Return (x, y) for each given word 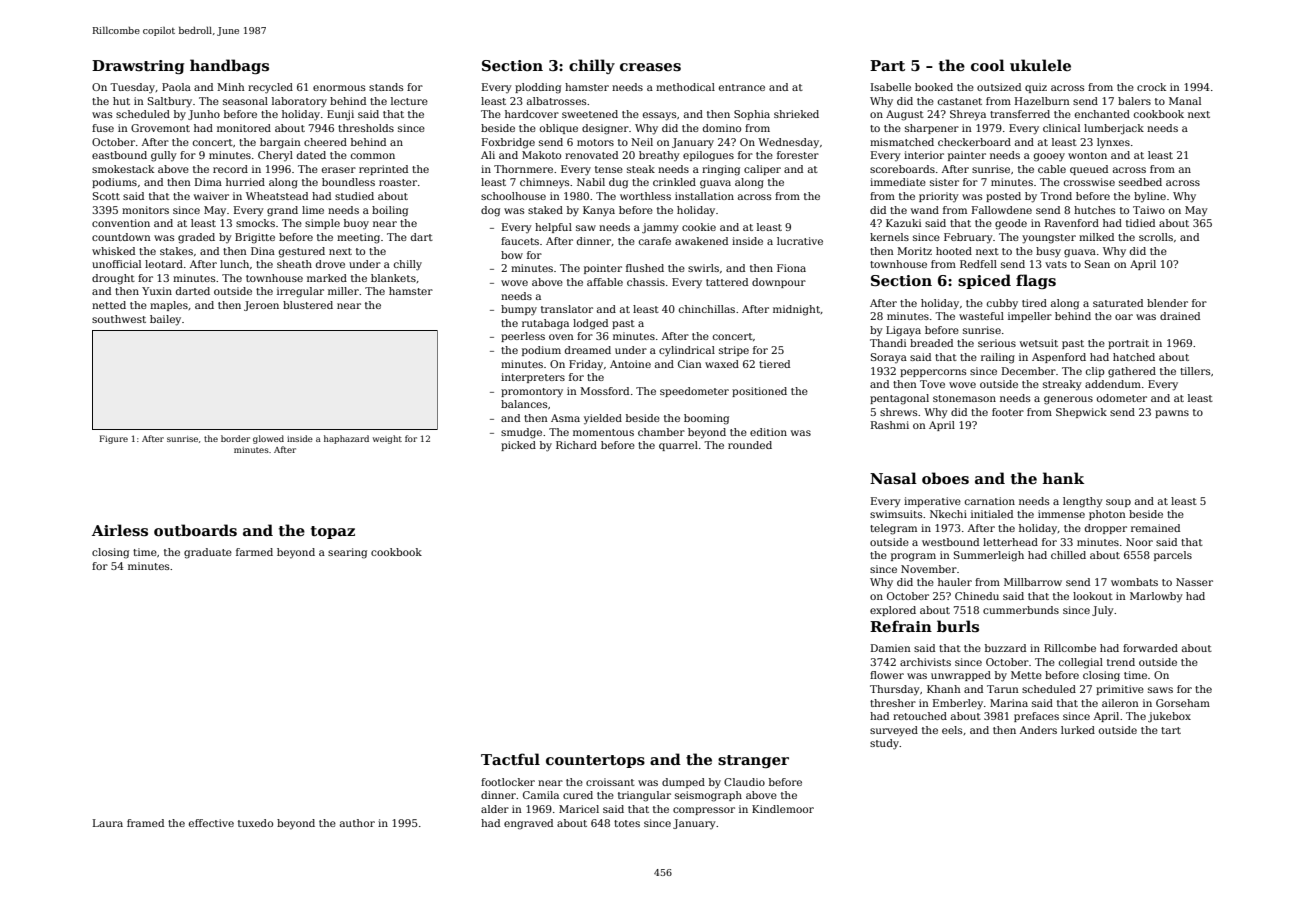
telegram (893, 529)
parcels (1173, 556)
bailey (165, 320)
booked (934, 87)
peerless (523, 337)
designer (605, 129)
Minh (231, 87)
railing (998, 358)
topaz (333, 532)
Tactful (510, 759)
